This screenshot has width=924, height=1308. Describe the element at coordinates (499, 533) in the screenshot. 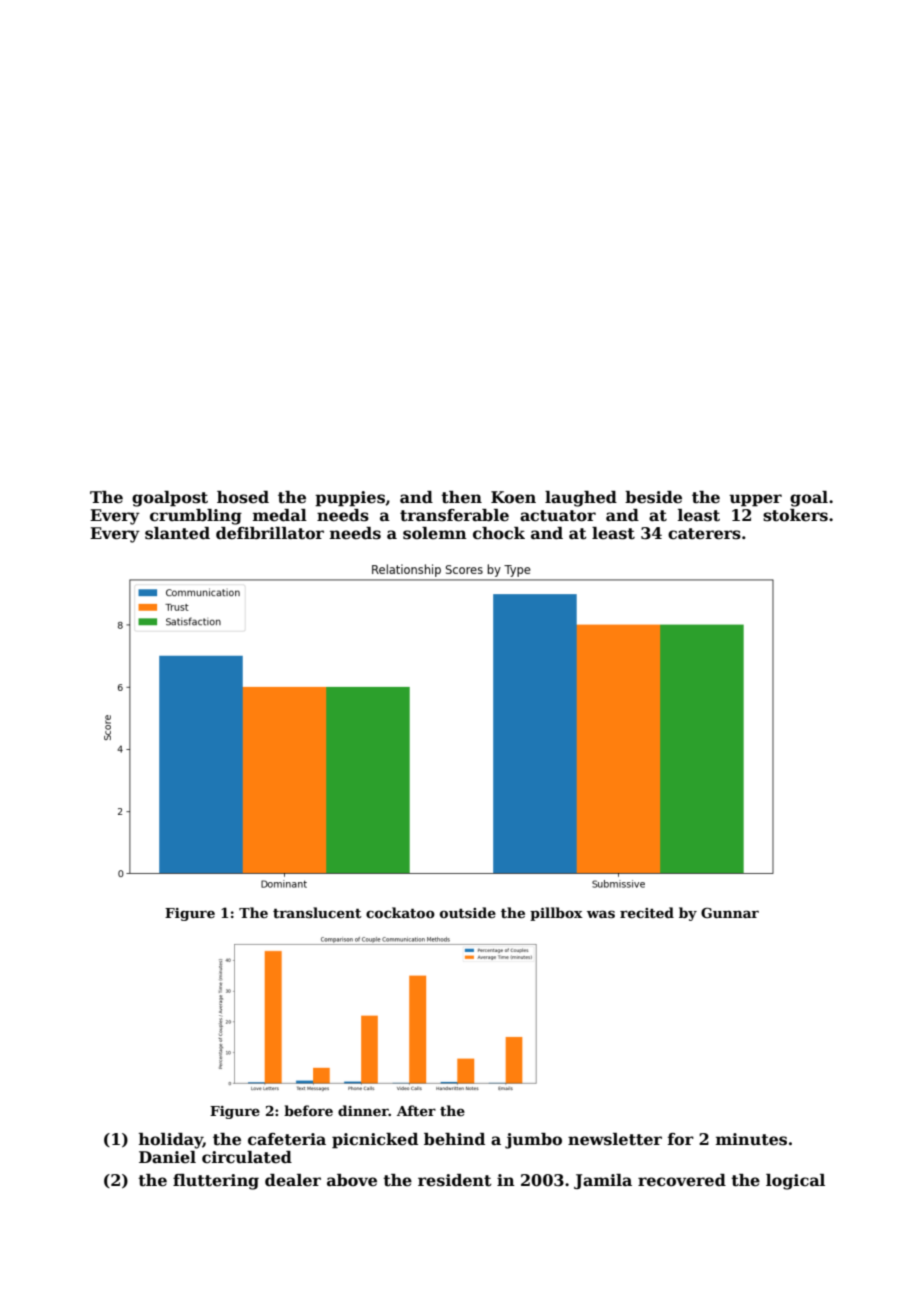

I see `chock` at that location.
